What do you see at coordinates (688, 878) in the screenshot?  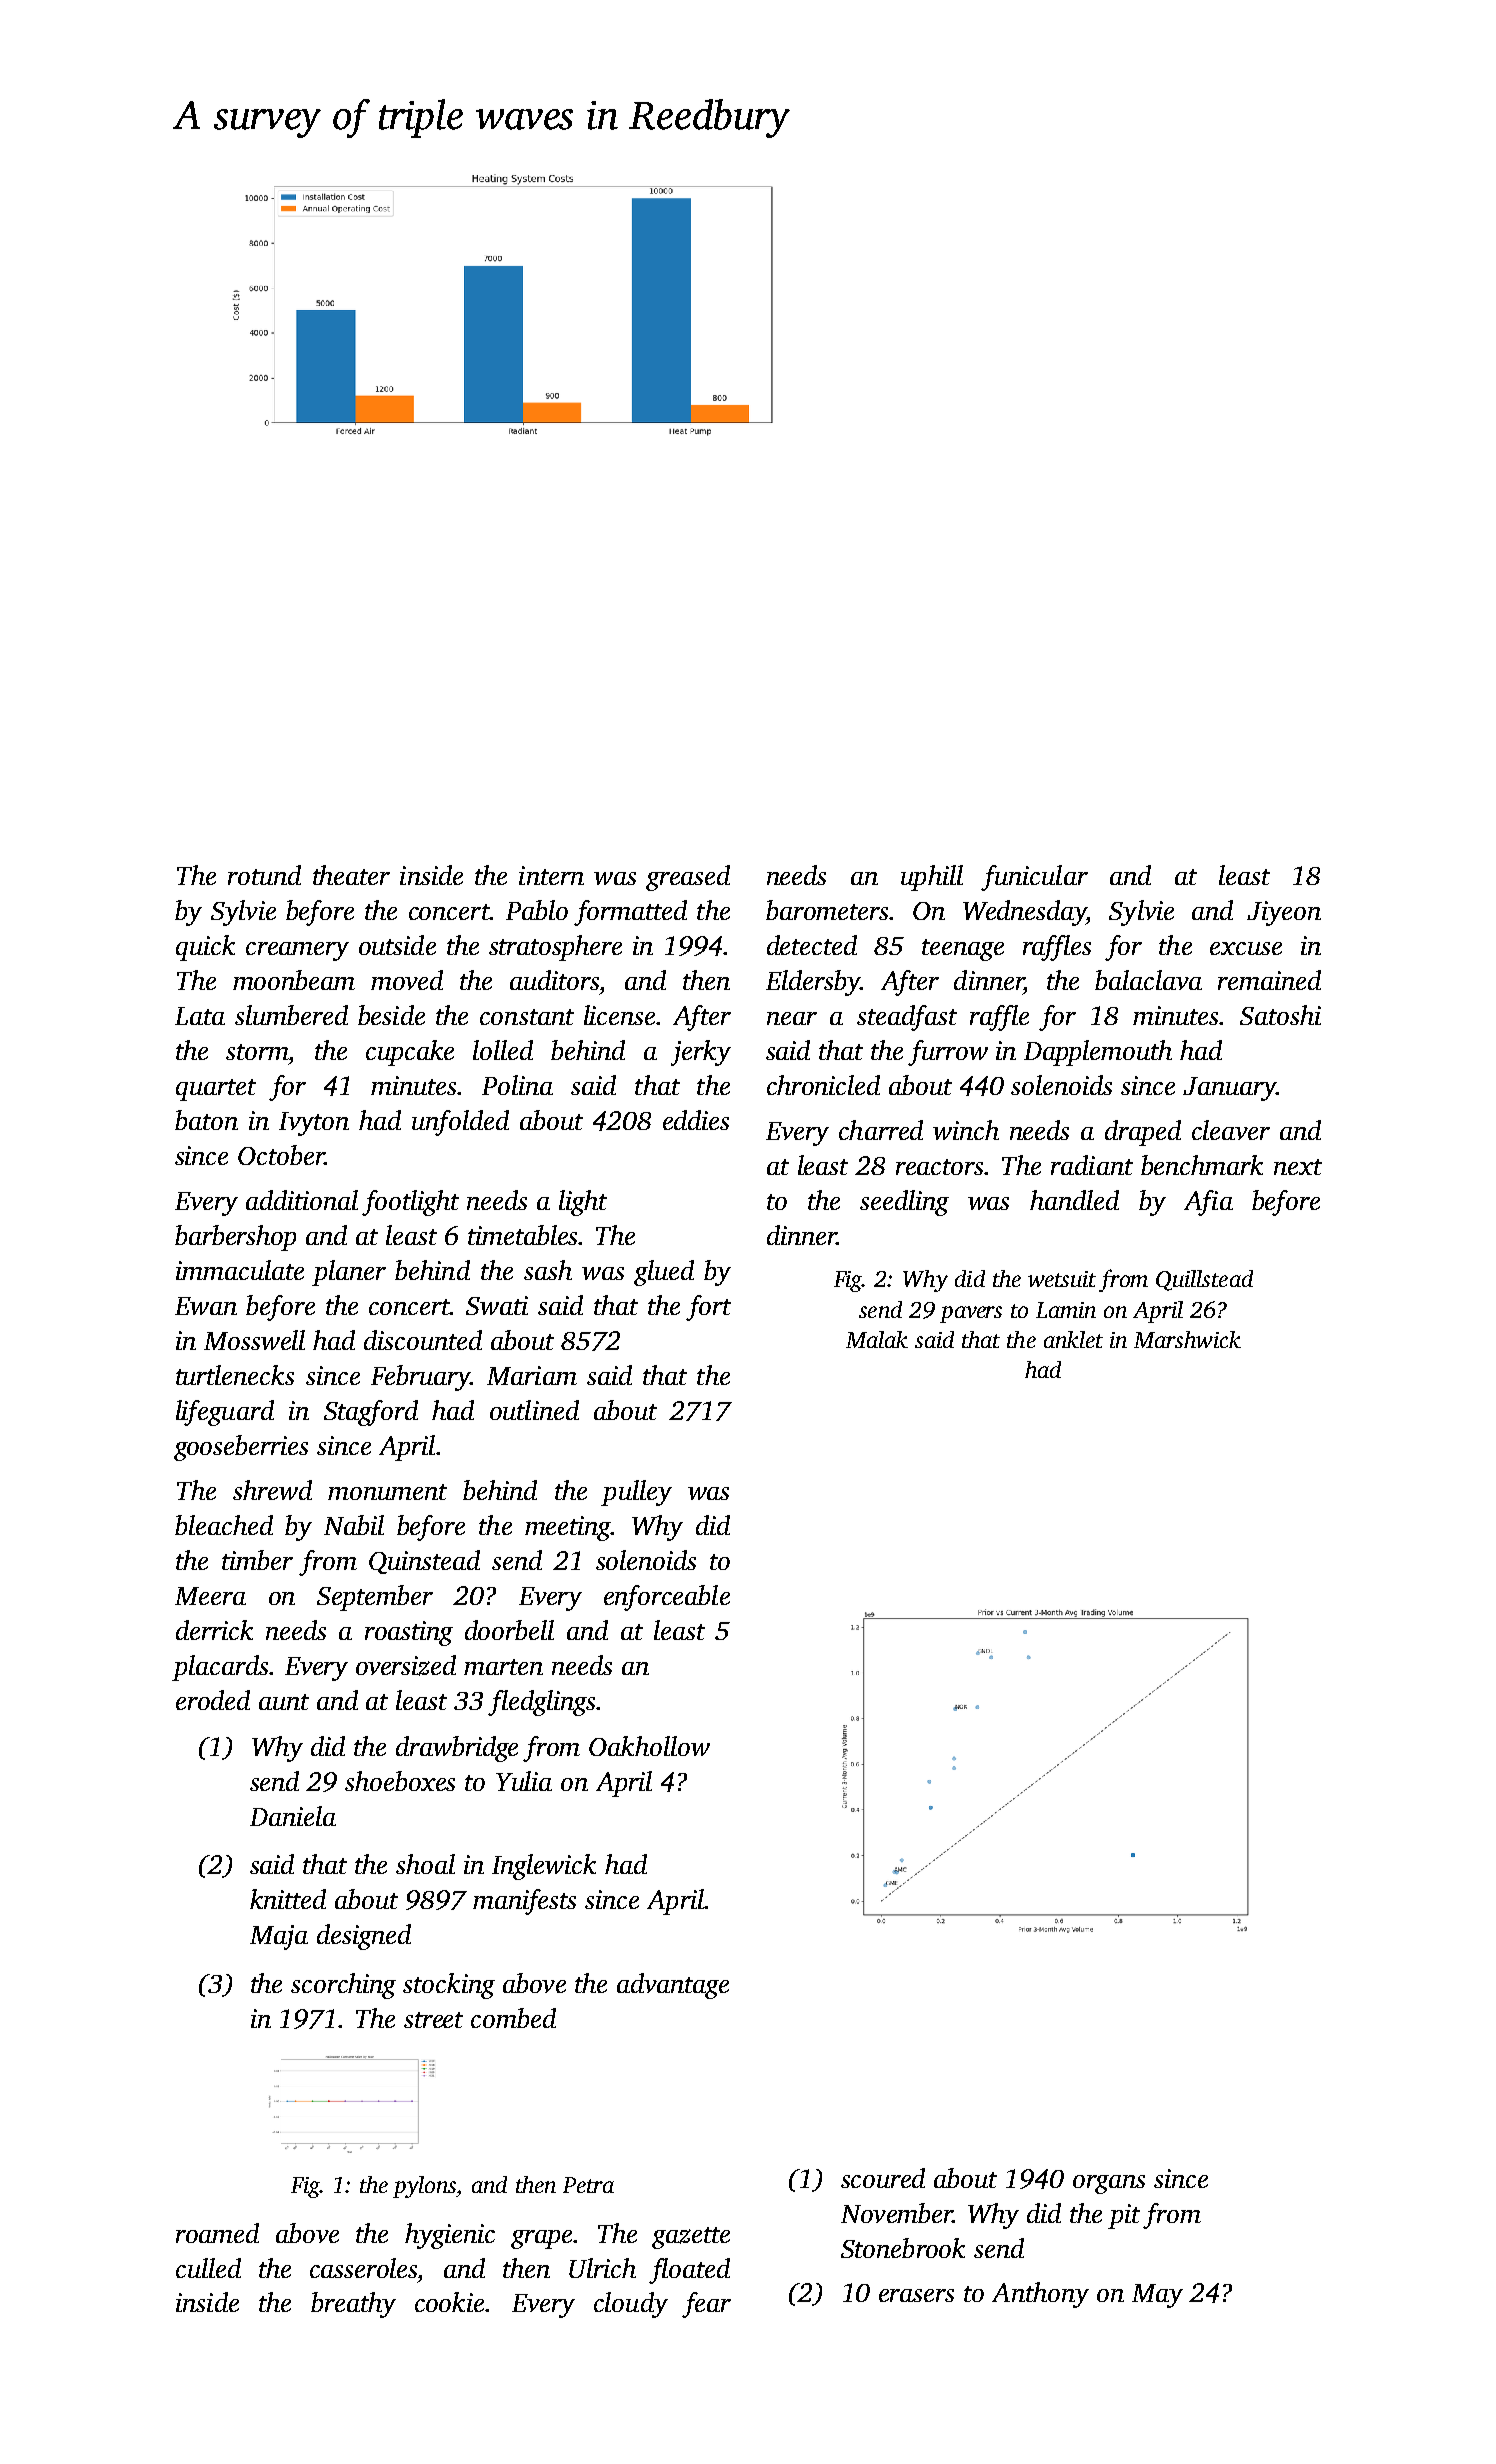 I see `greased` at bounding box center [688, 878].
